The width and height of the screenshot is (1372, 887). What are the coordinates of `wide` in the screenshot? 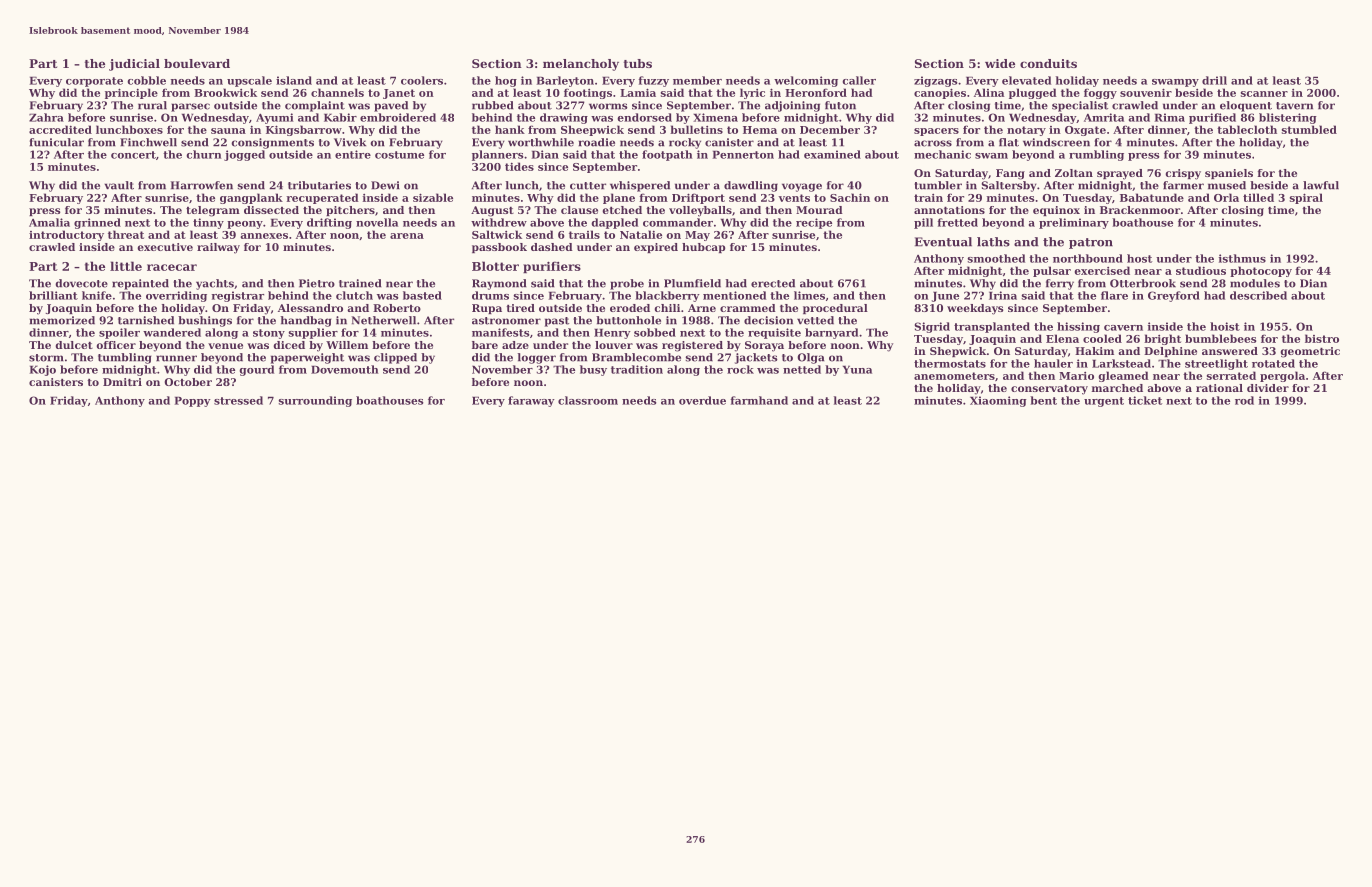 It's located at (1000, 63).
